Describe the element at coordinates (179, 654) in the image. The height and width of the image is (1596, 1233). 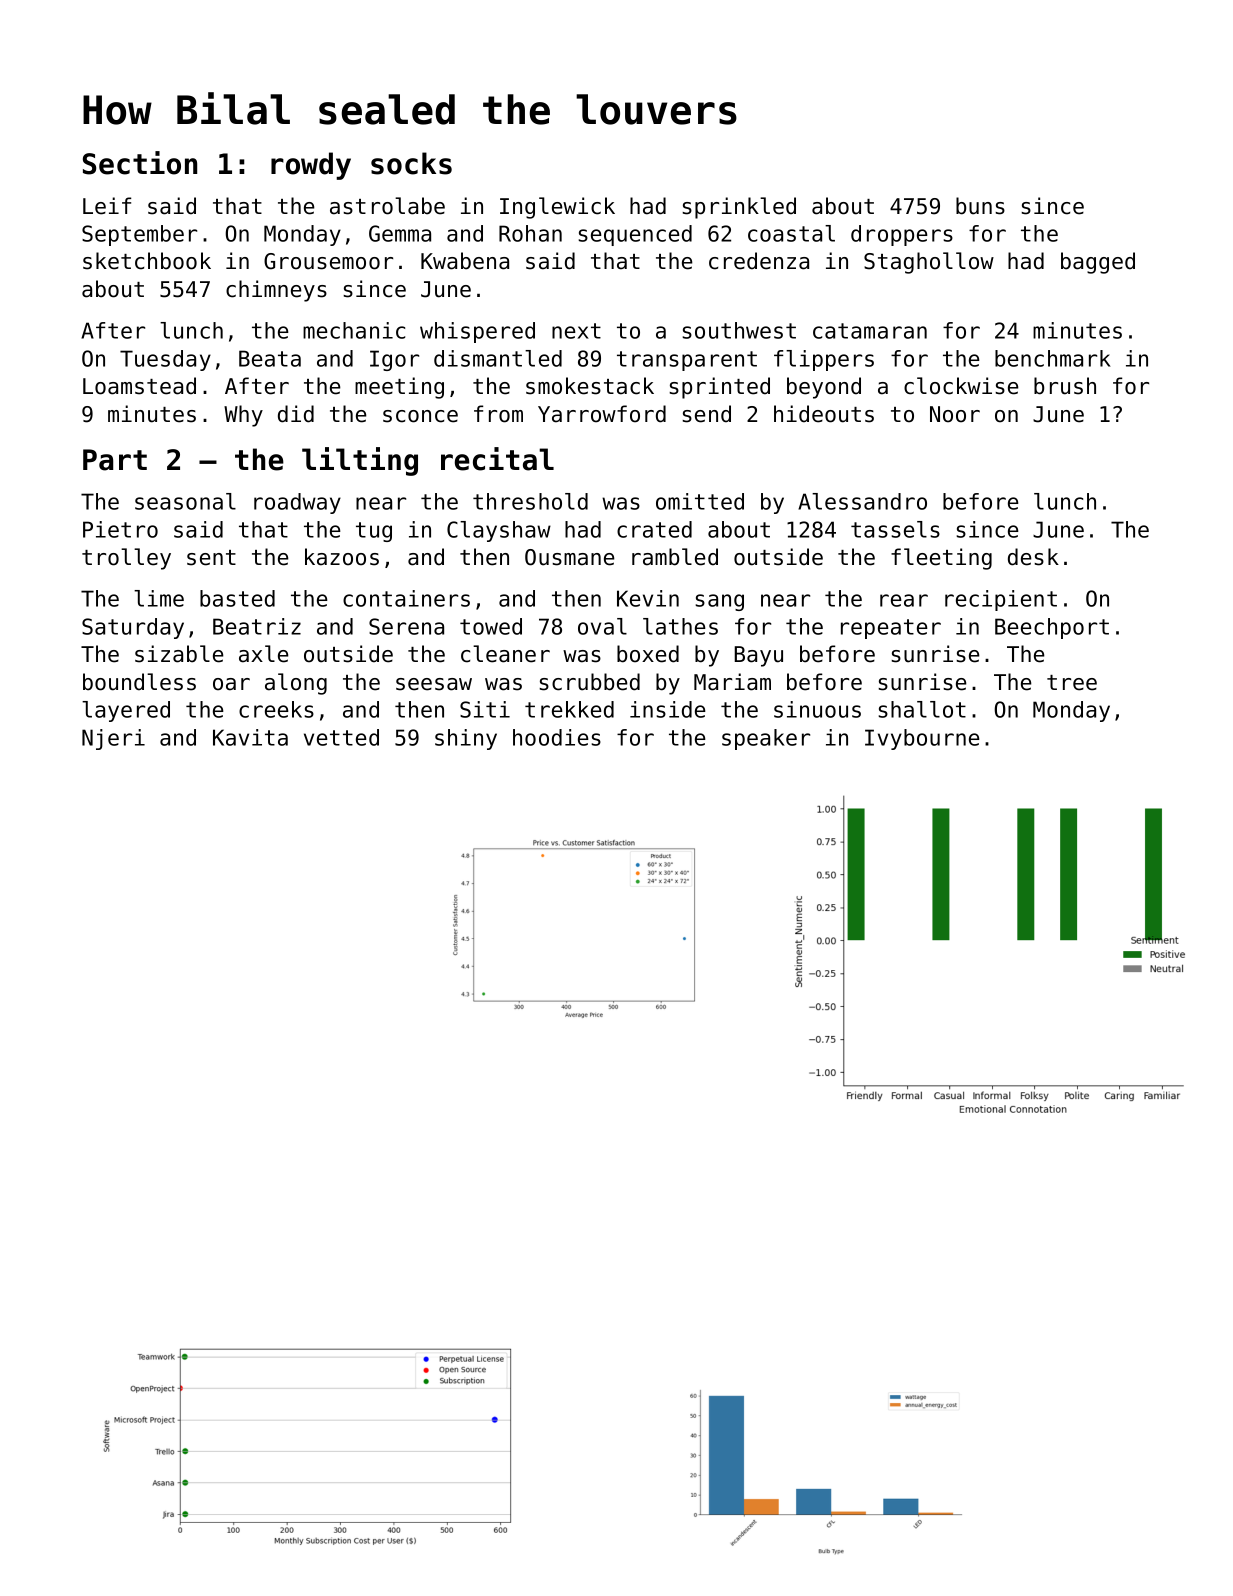
I see `sizable` at that location.
